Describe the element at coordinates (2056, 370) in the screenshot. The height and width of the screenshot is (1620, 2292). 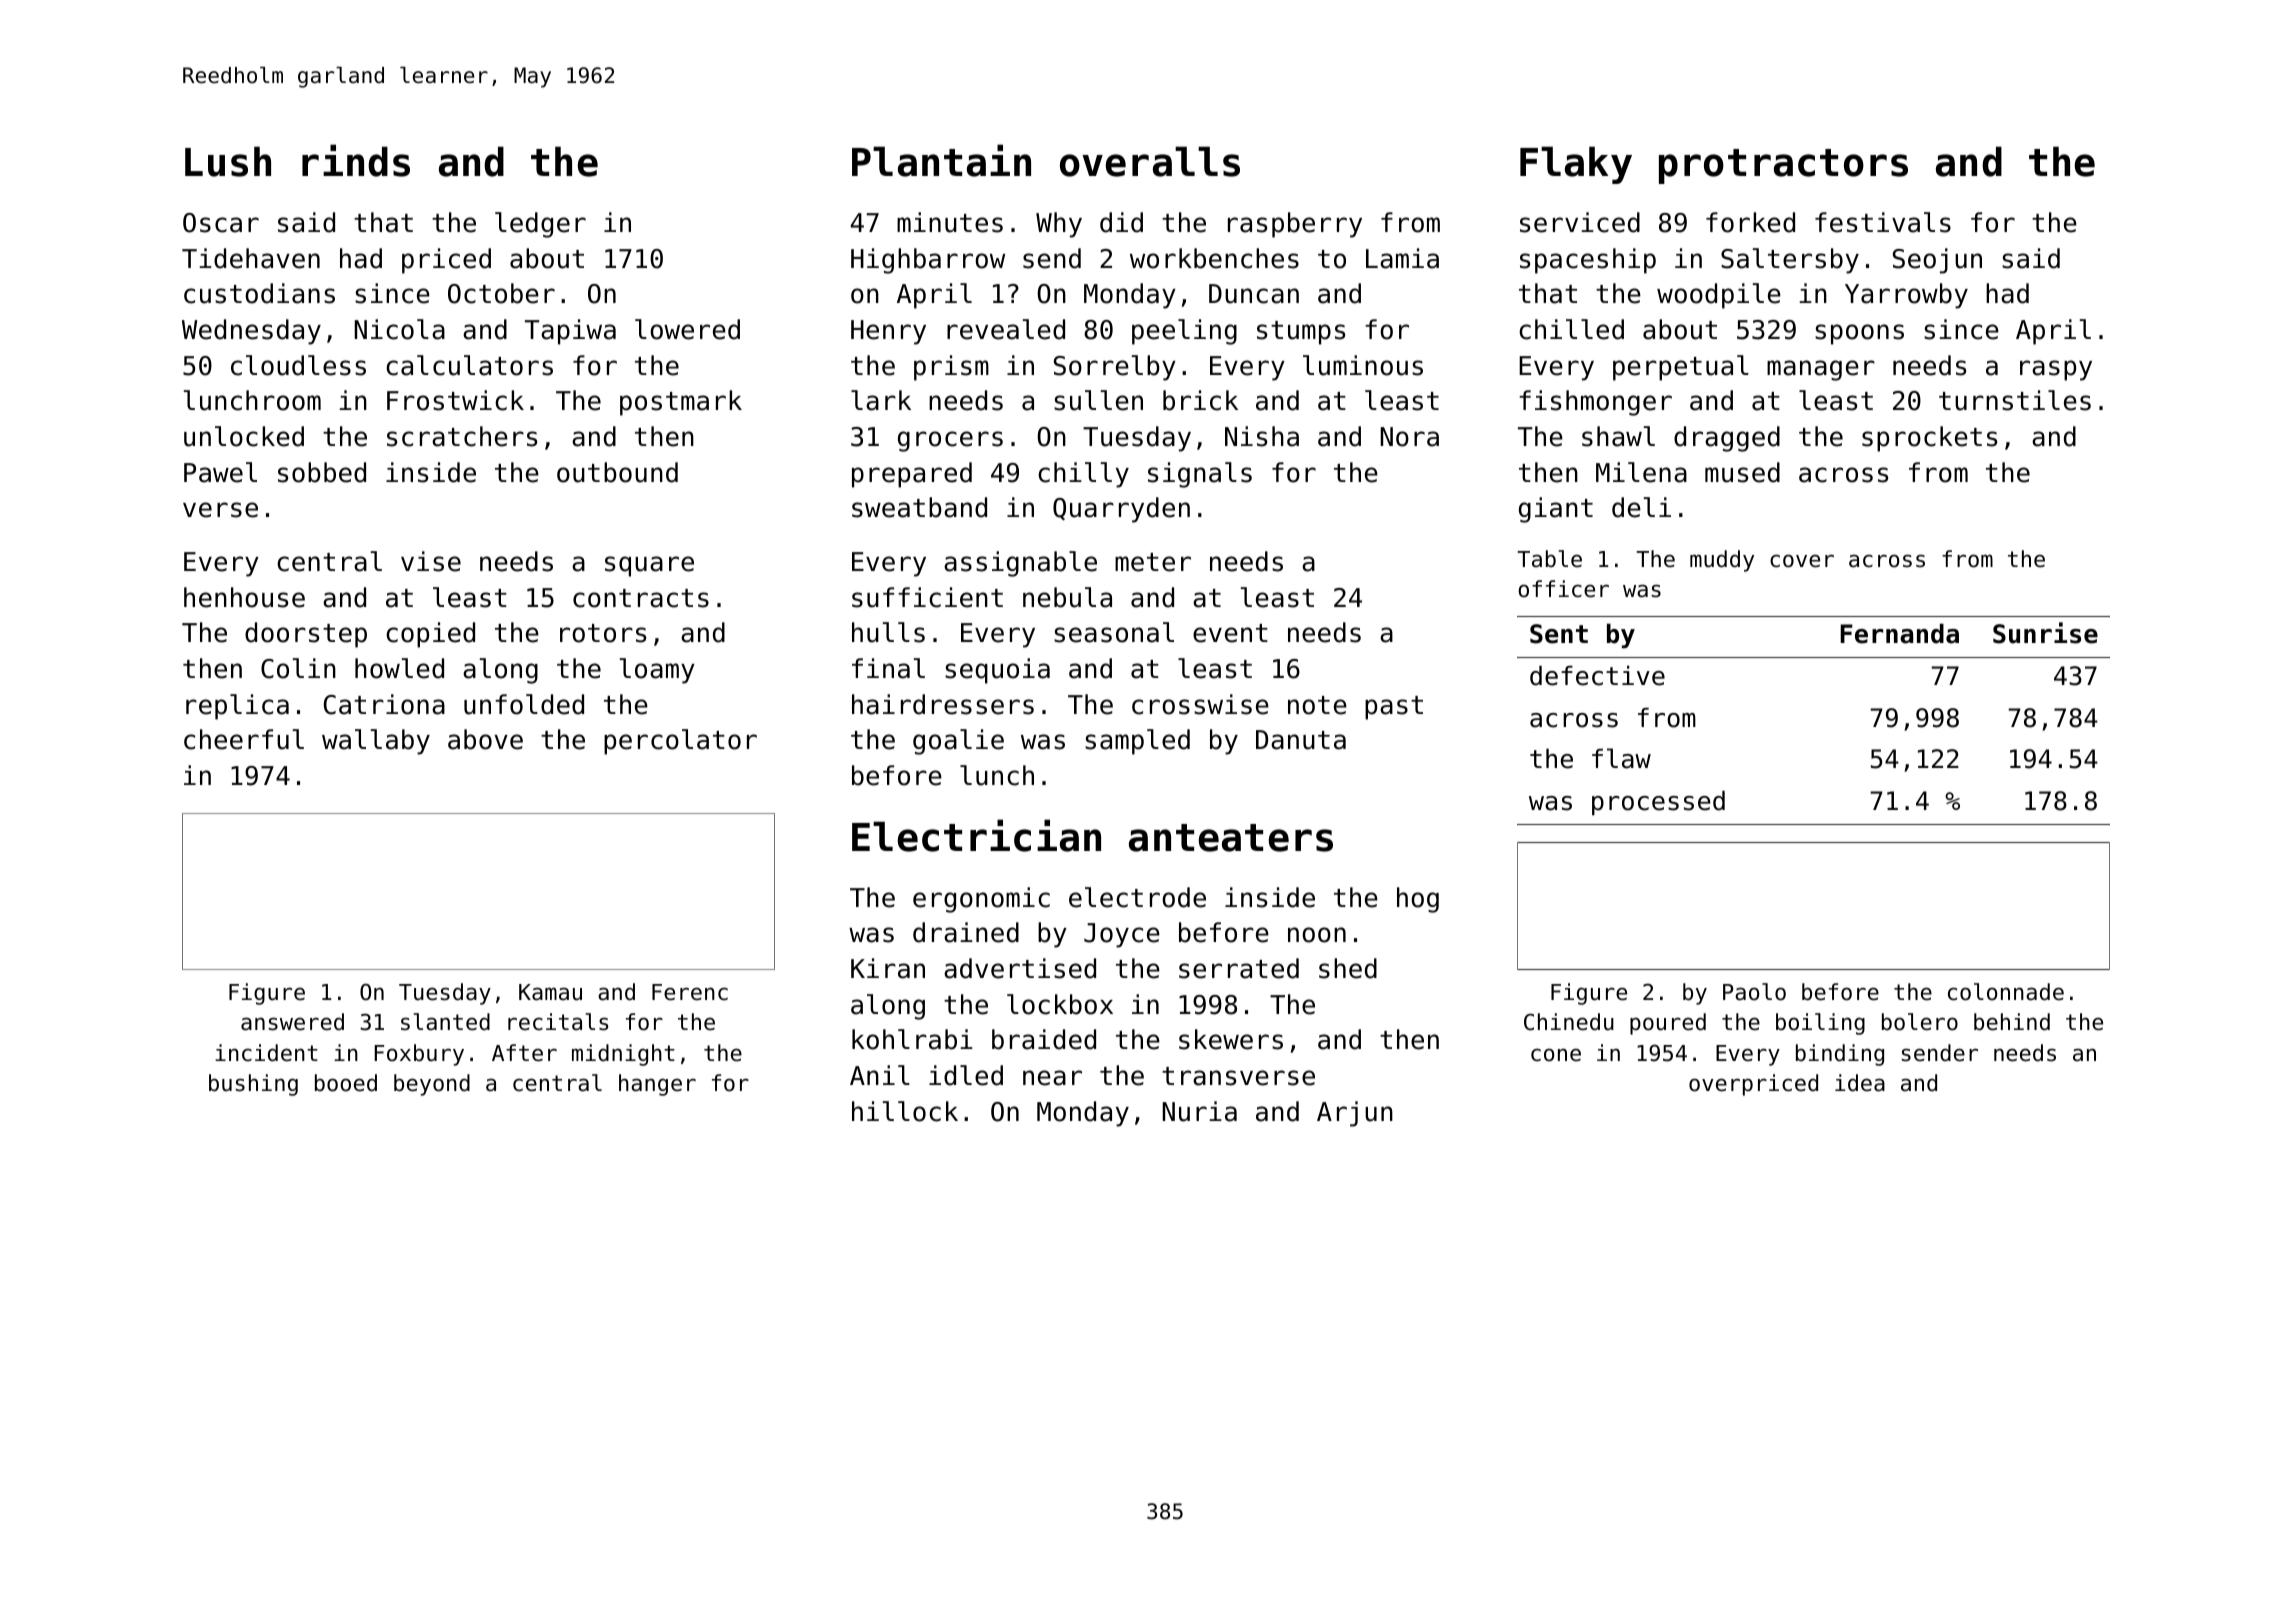
I see `raspy` at that location.
